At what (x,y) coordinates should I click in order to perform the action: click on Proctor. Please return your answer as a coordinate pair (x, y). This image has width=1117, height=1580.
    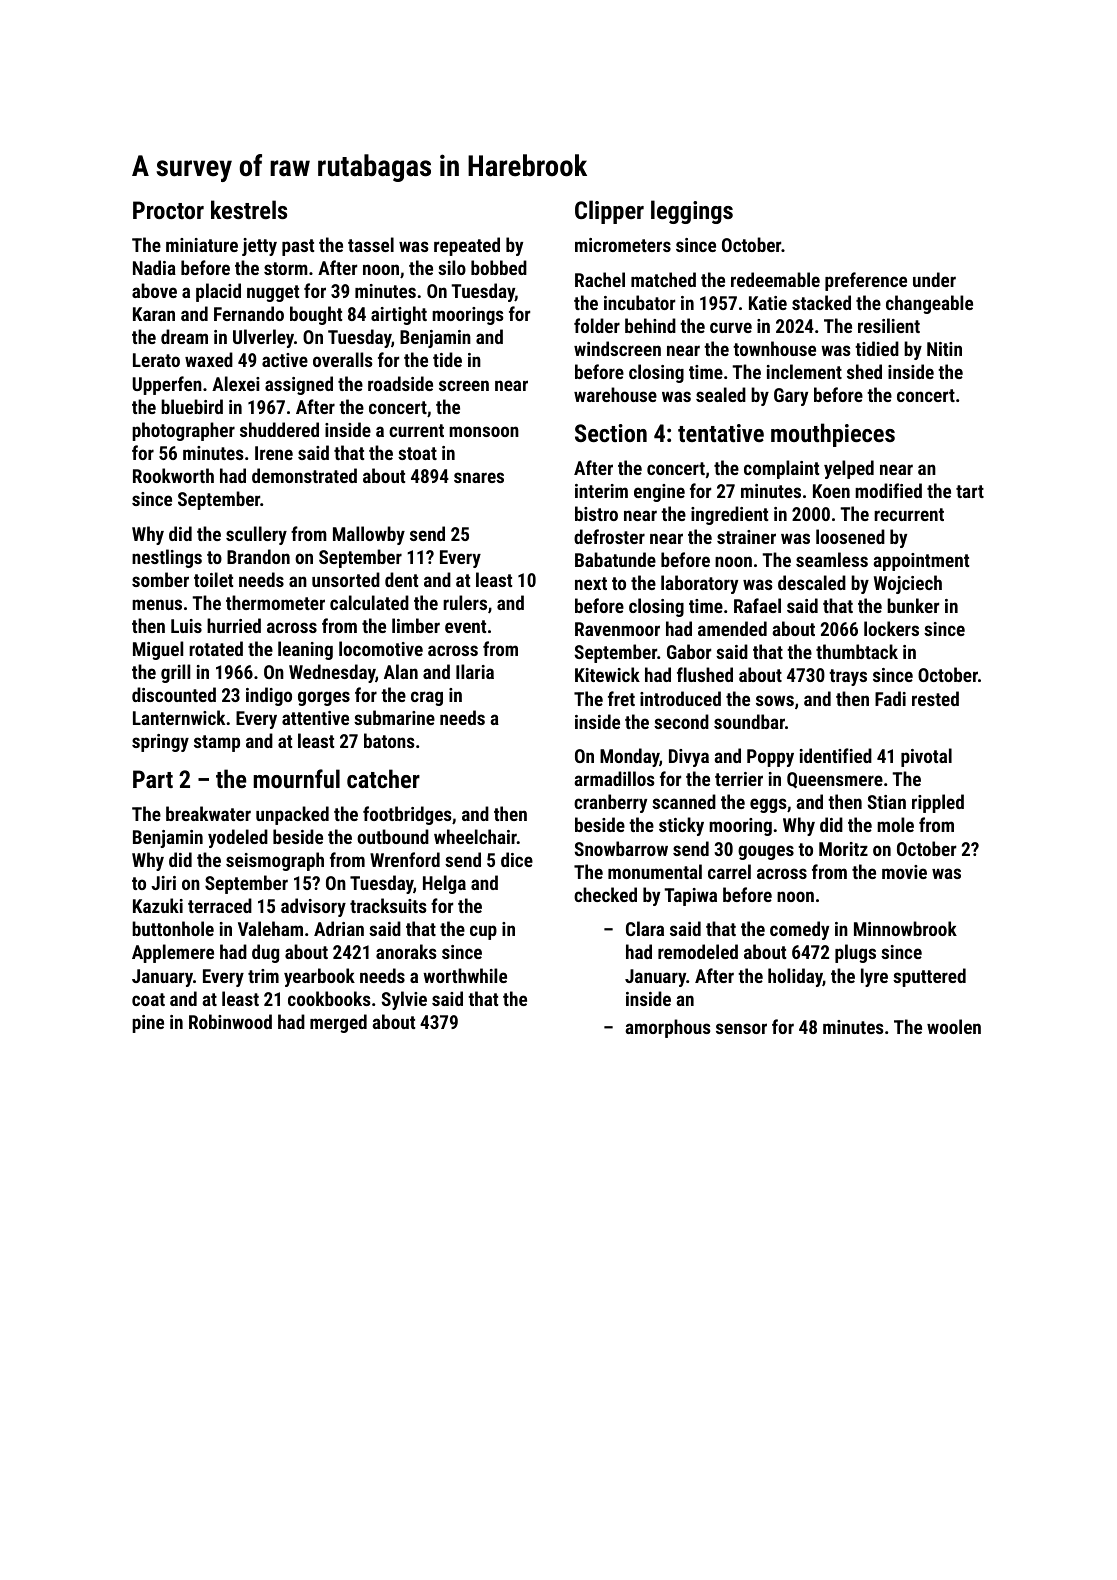
    Looking at the image, I should click on (168, 210).
